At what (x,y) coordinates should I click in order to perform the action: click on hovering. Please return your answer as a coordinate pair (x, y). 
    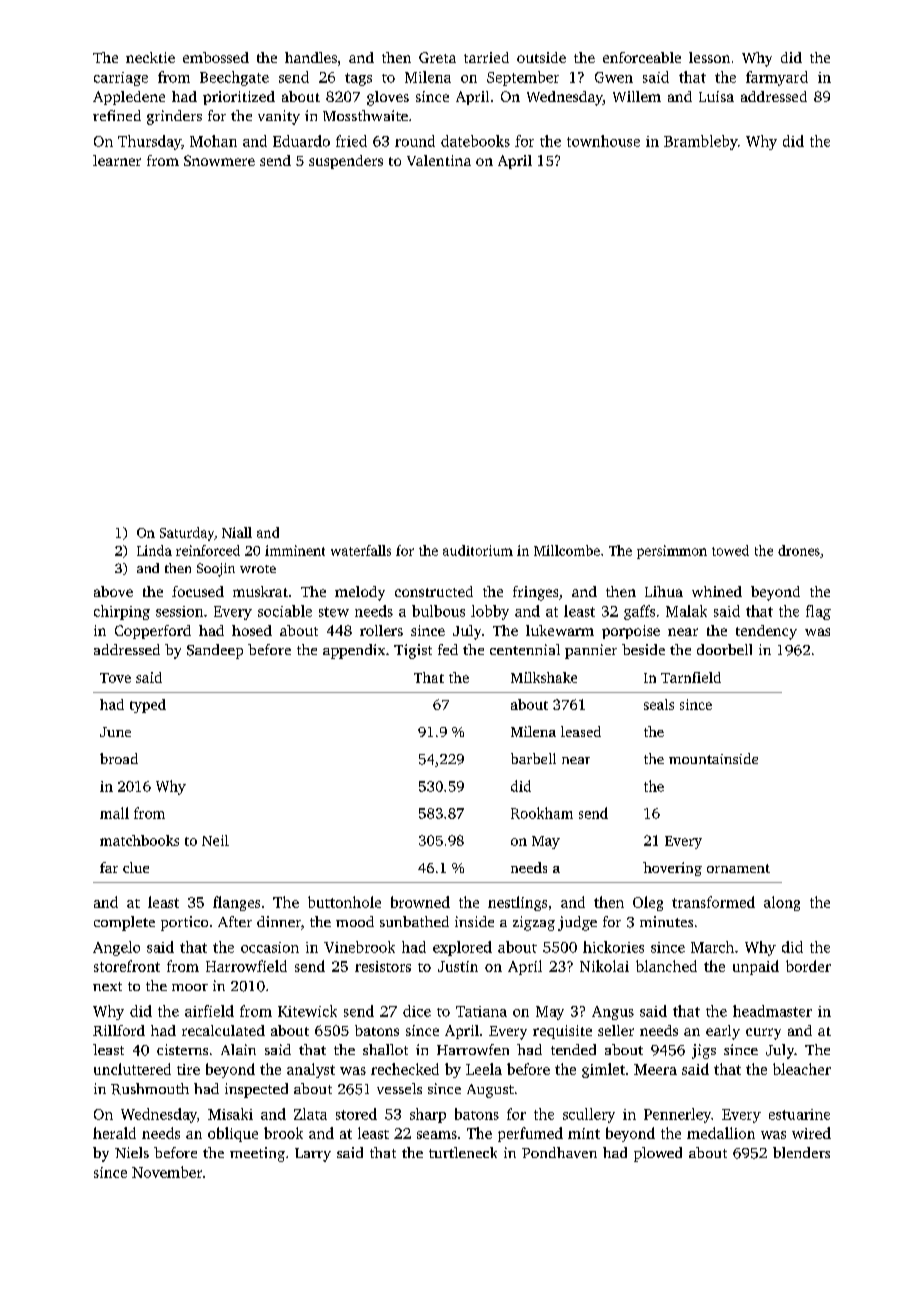
    Looking at the image, I should click on (672, 869).
